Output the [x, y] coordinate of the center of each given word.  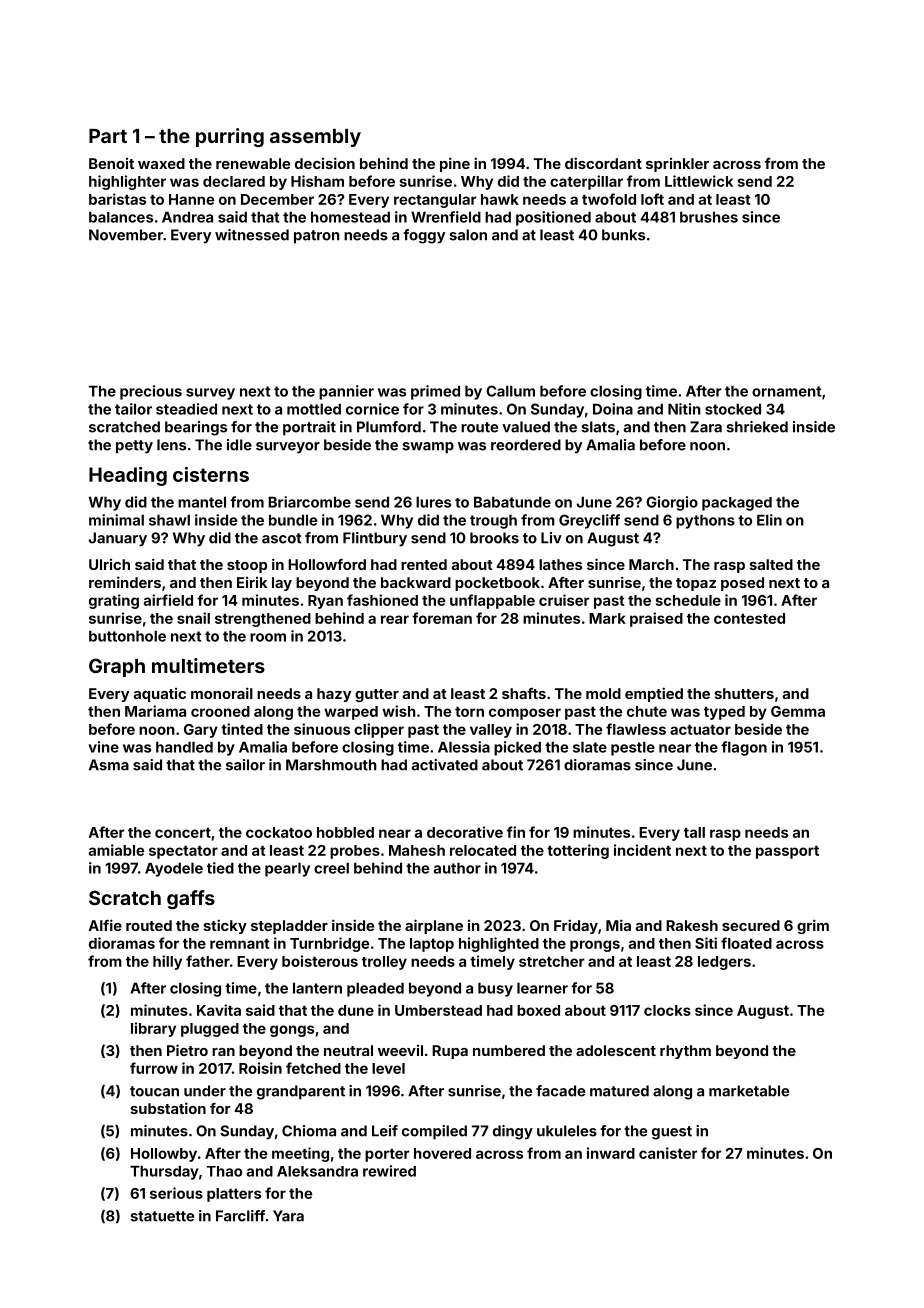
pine [455, 164]
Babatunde [512, 502]
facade [560, 1091]
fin [516, 832]
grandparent [301, 1092]
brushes [709, 217]
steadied [186, 409]
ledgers [724, 963]
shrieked [757, 427]
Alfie [105, 925]
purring [230, 137]
